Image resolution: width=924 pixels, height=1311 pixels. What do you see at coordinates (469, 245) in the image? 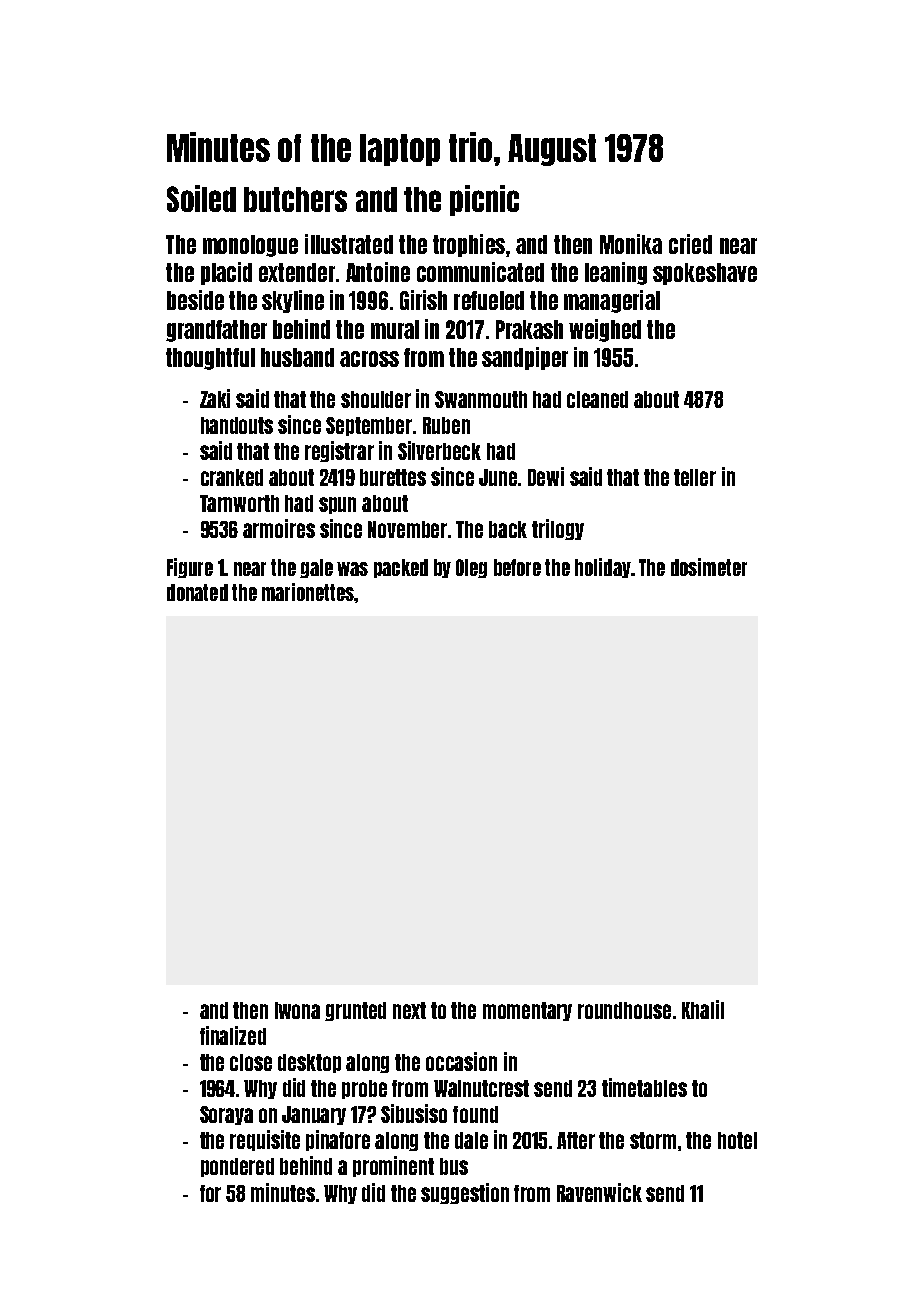
I see `trophies` at bounding box center [469, 245].
